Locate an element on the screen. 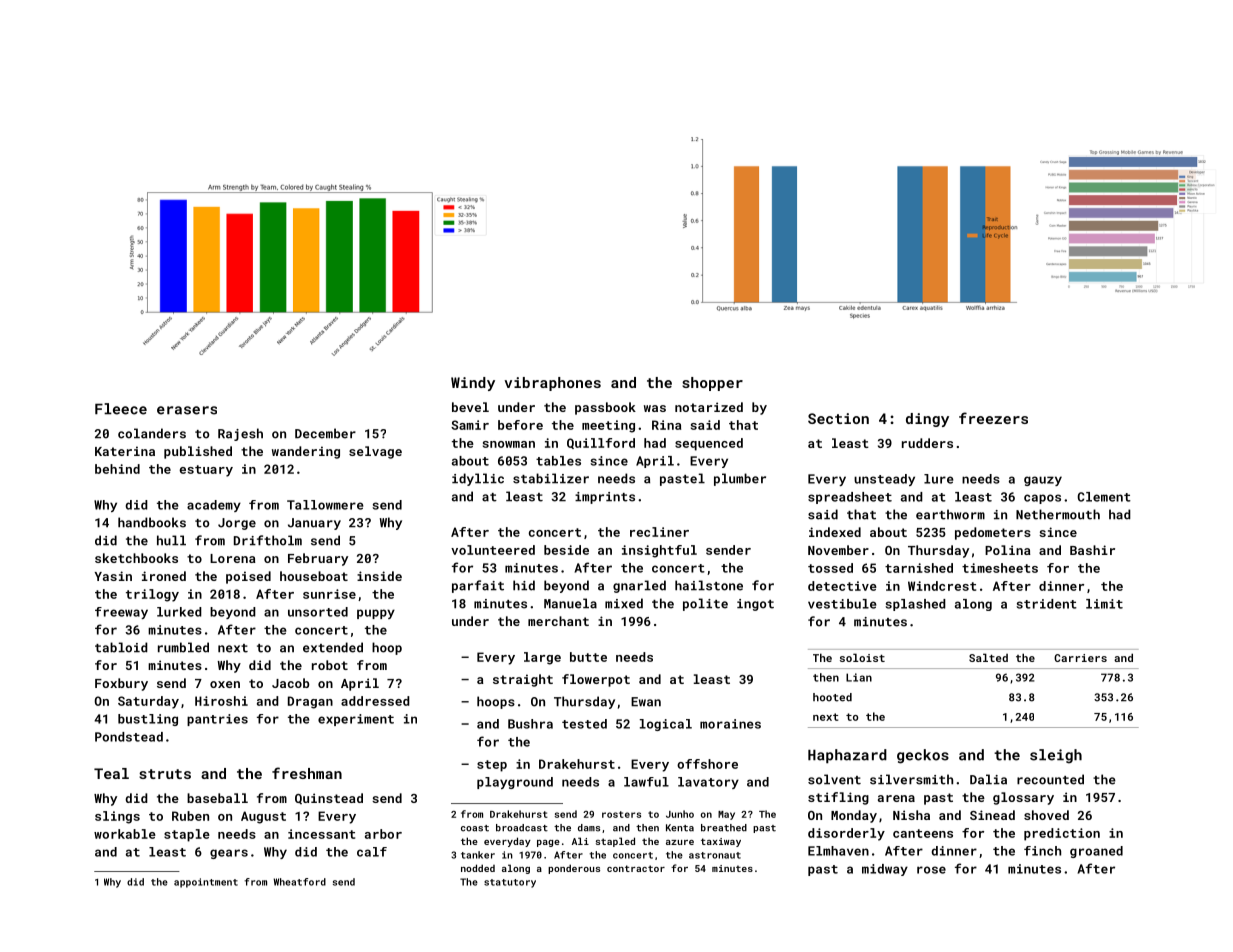 The width and height of the screenshot is (1233, 952). Pondstead is located at coordinates (129, 737).
